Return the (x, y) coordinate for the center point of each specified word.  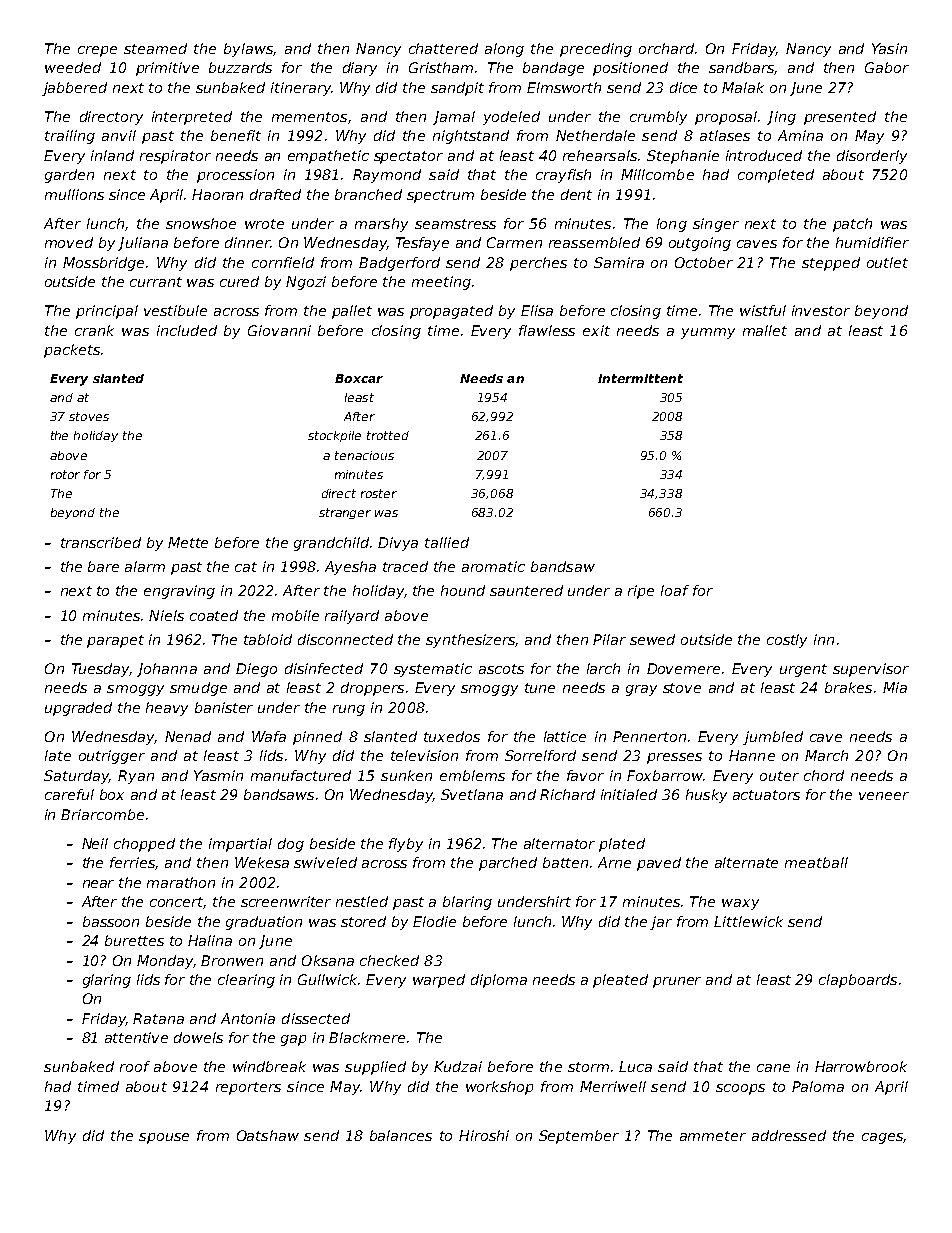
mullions (74, 194)
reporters (248, 1088)
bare (103, 566)
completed (776, 176)
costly (787, 641)
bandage (553, 69)
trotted (388, 435)
